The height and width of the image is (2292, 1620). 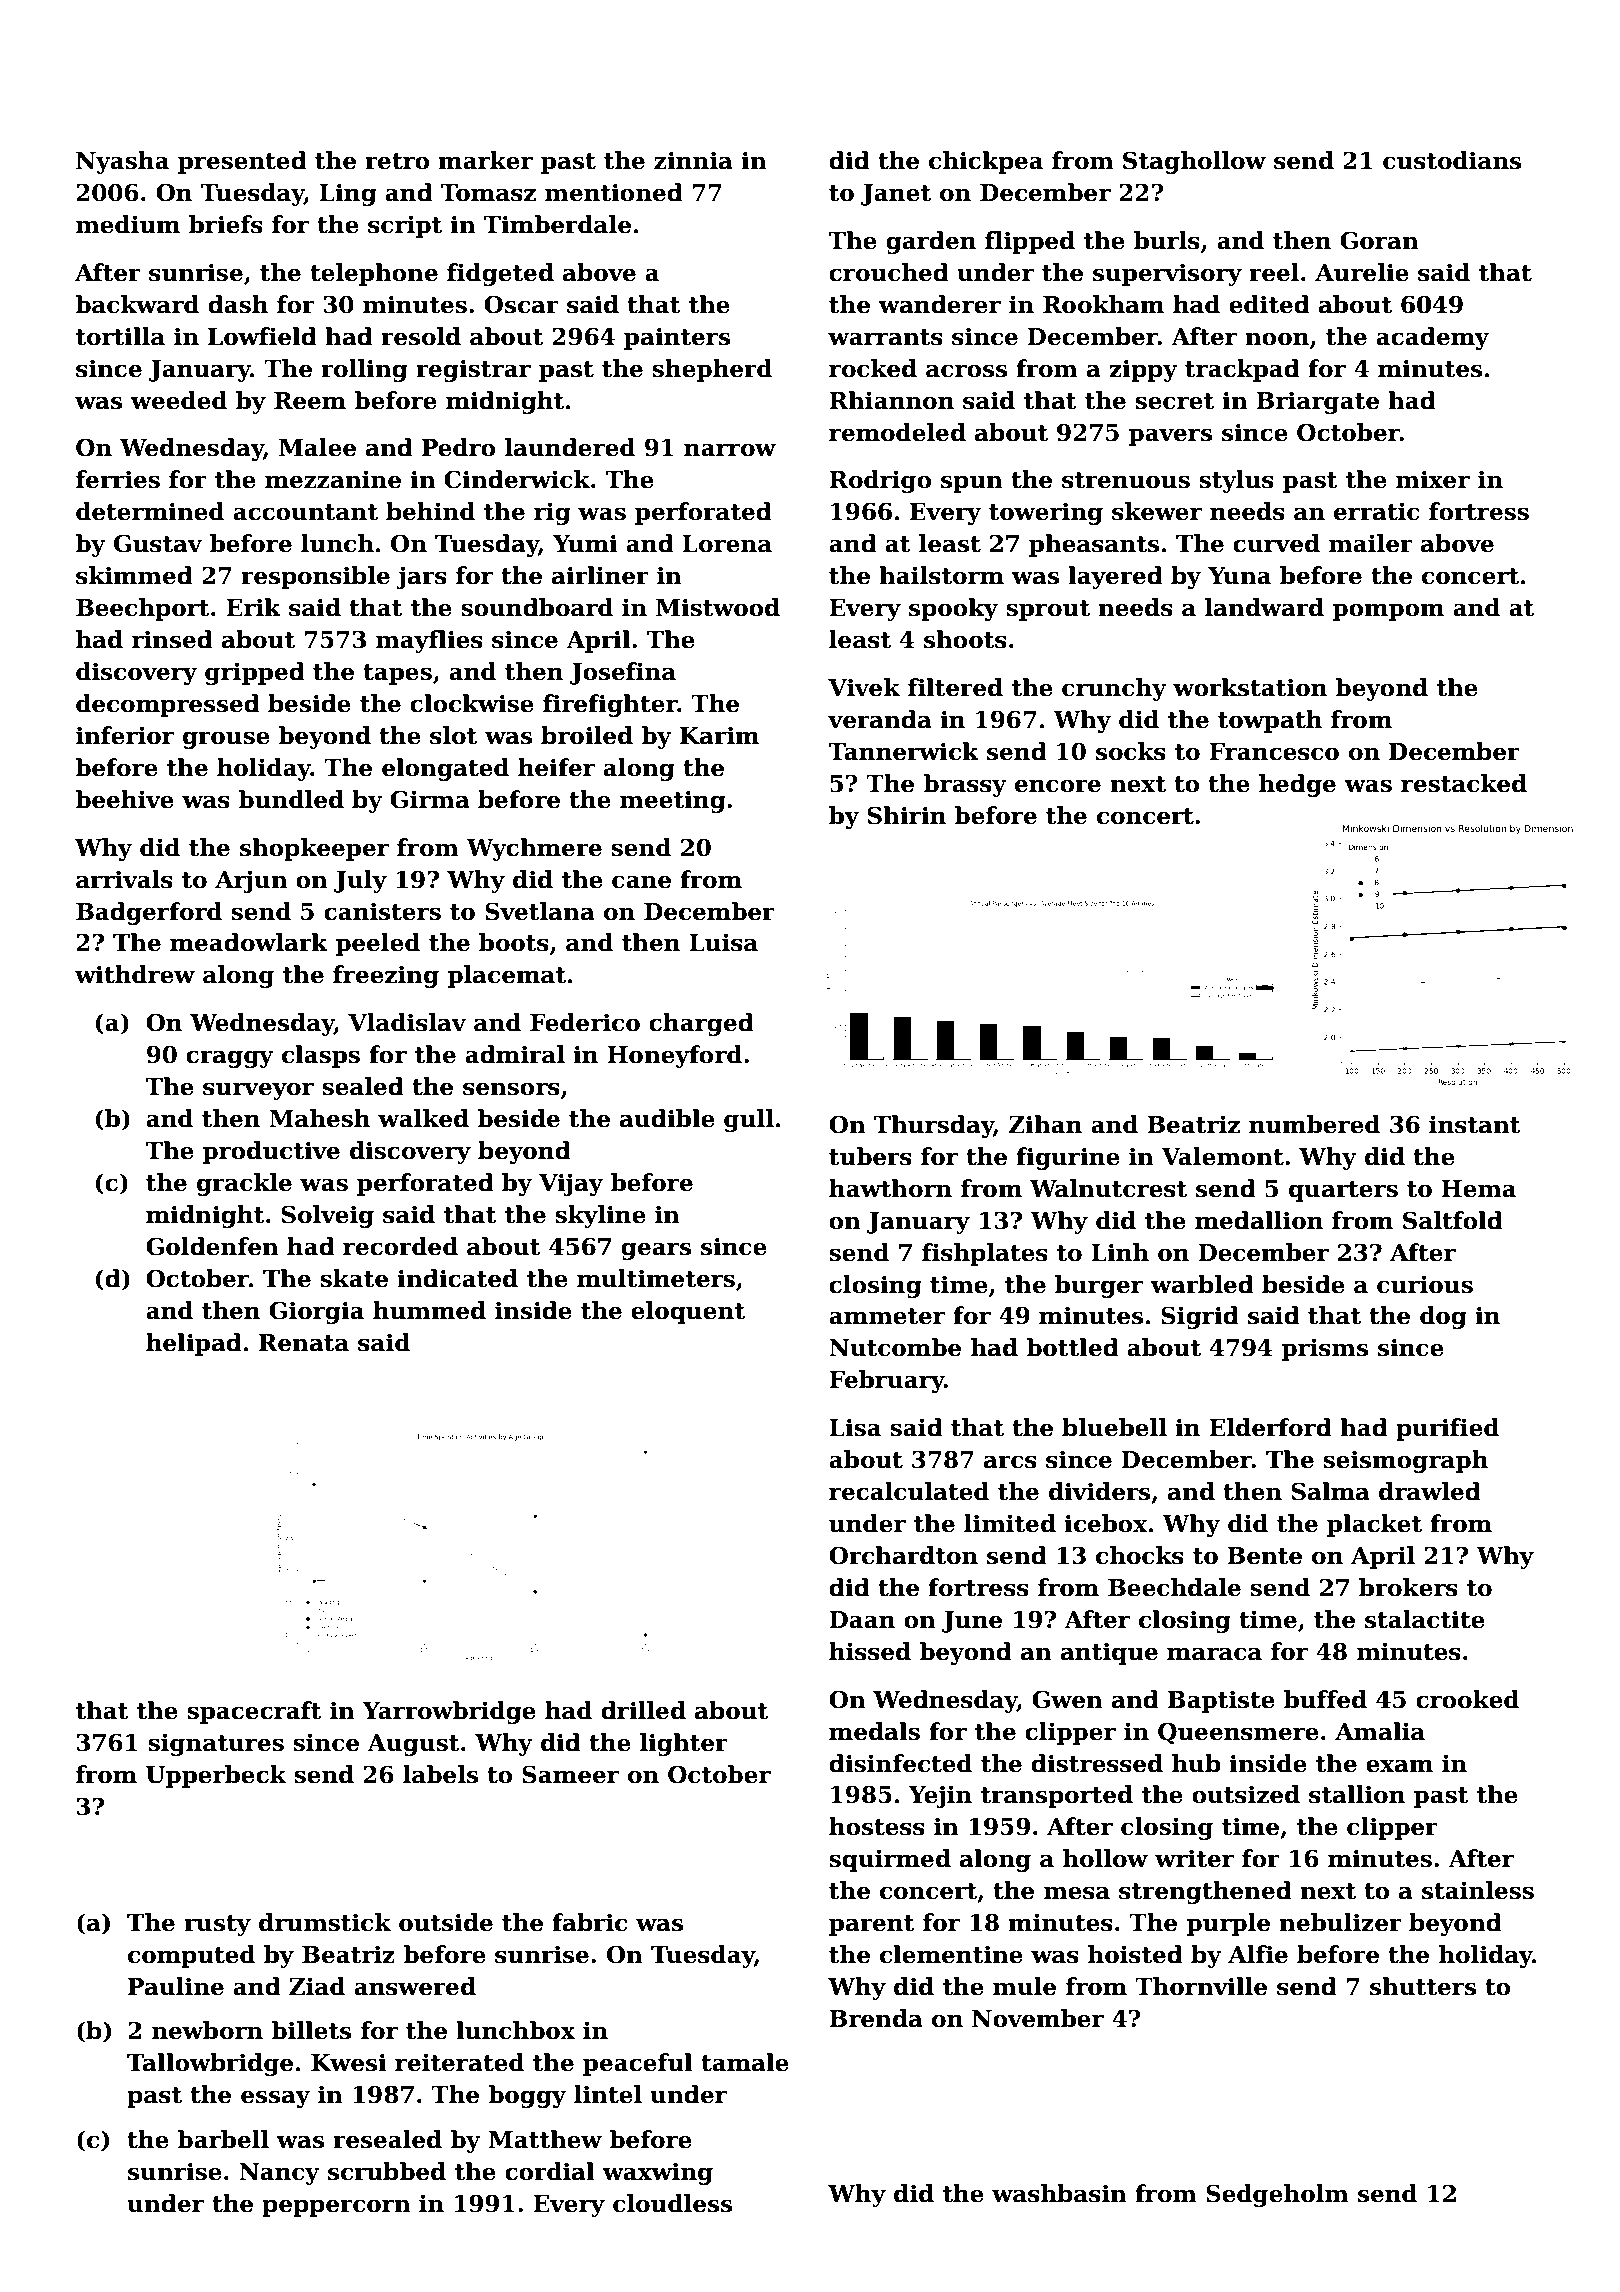 What do you see at coordinates (336, 2208) in the image?
I see `peppercorn` at bounding box center [336, 2208].
